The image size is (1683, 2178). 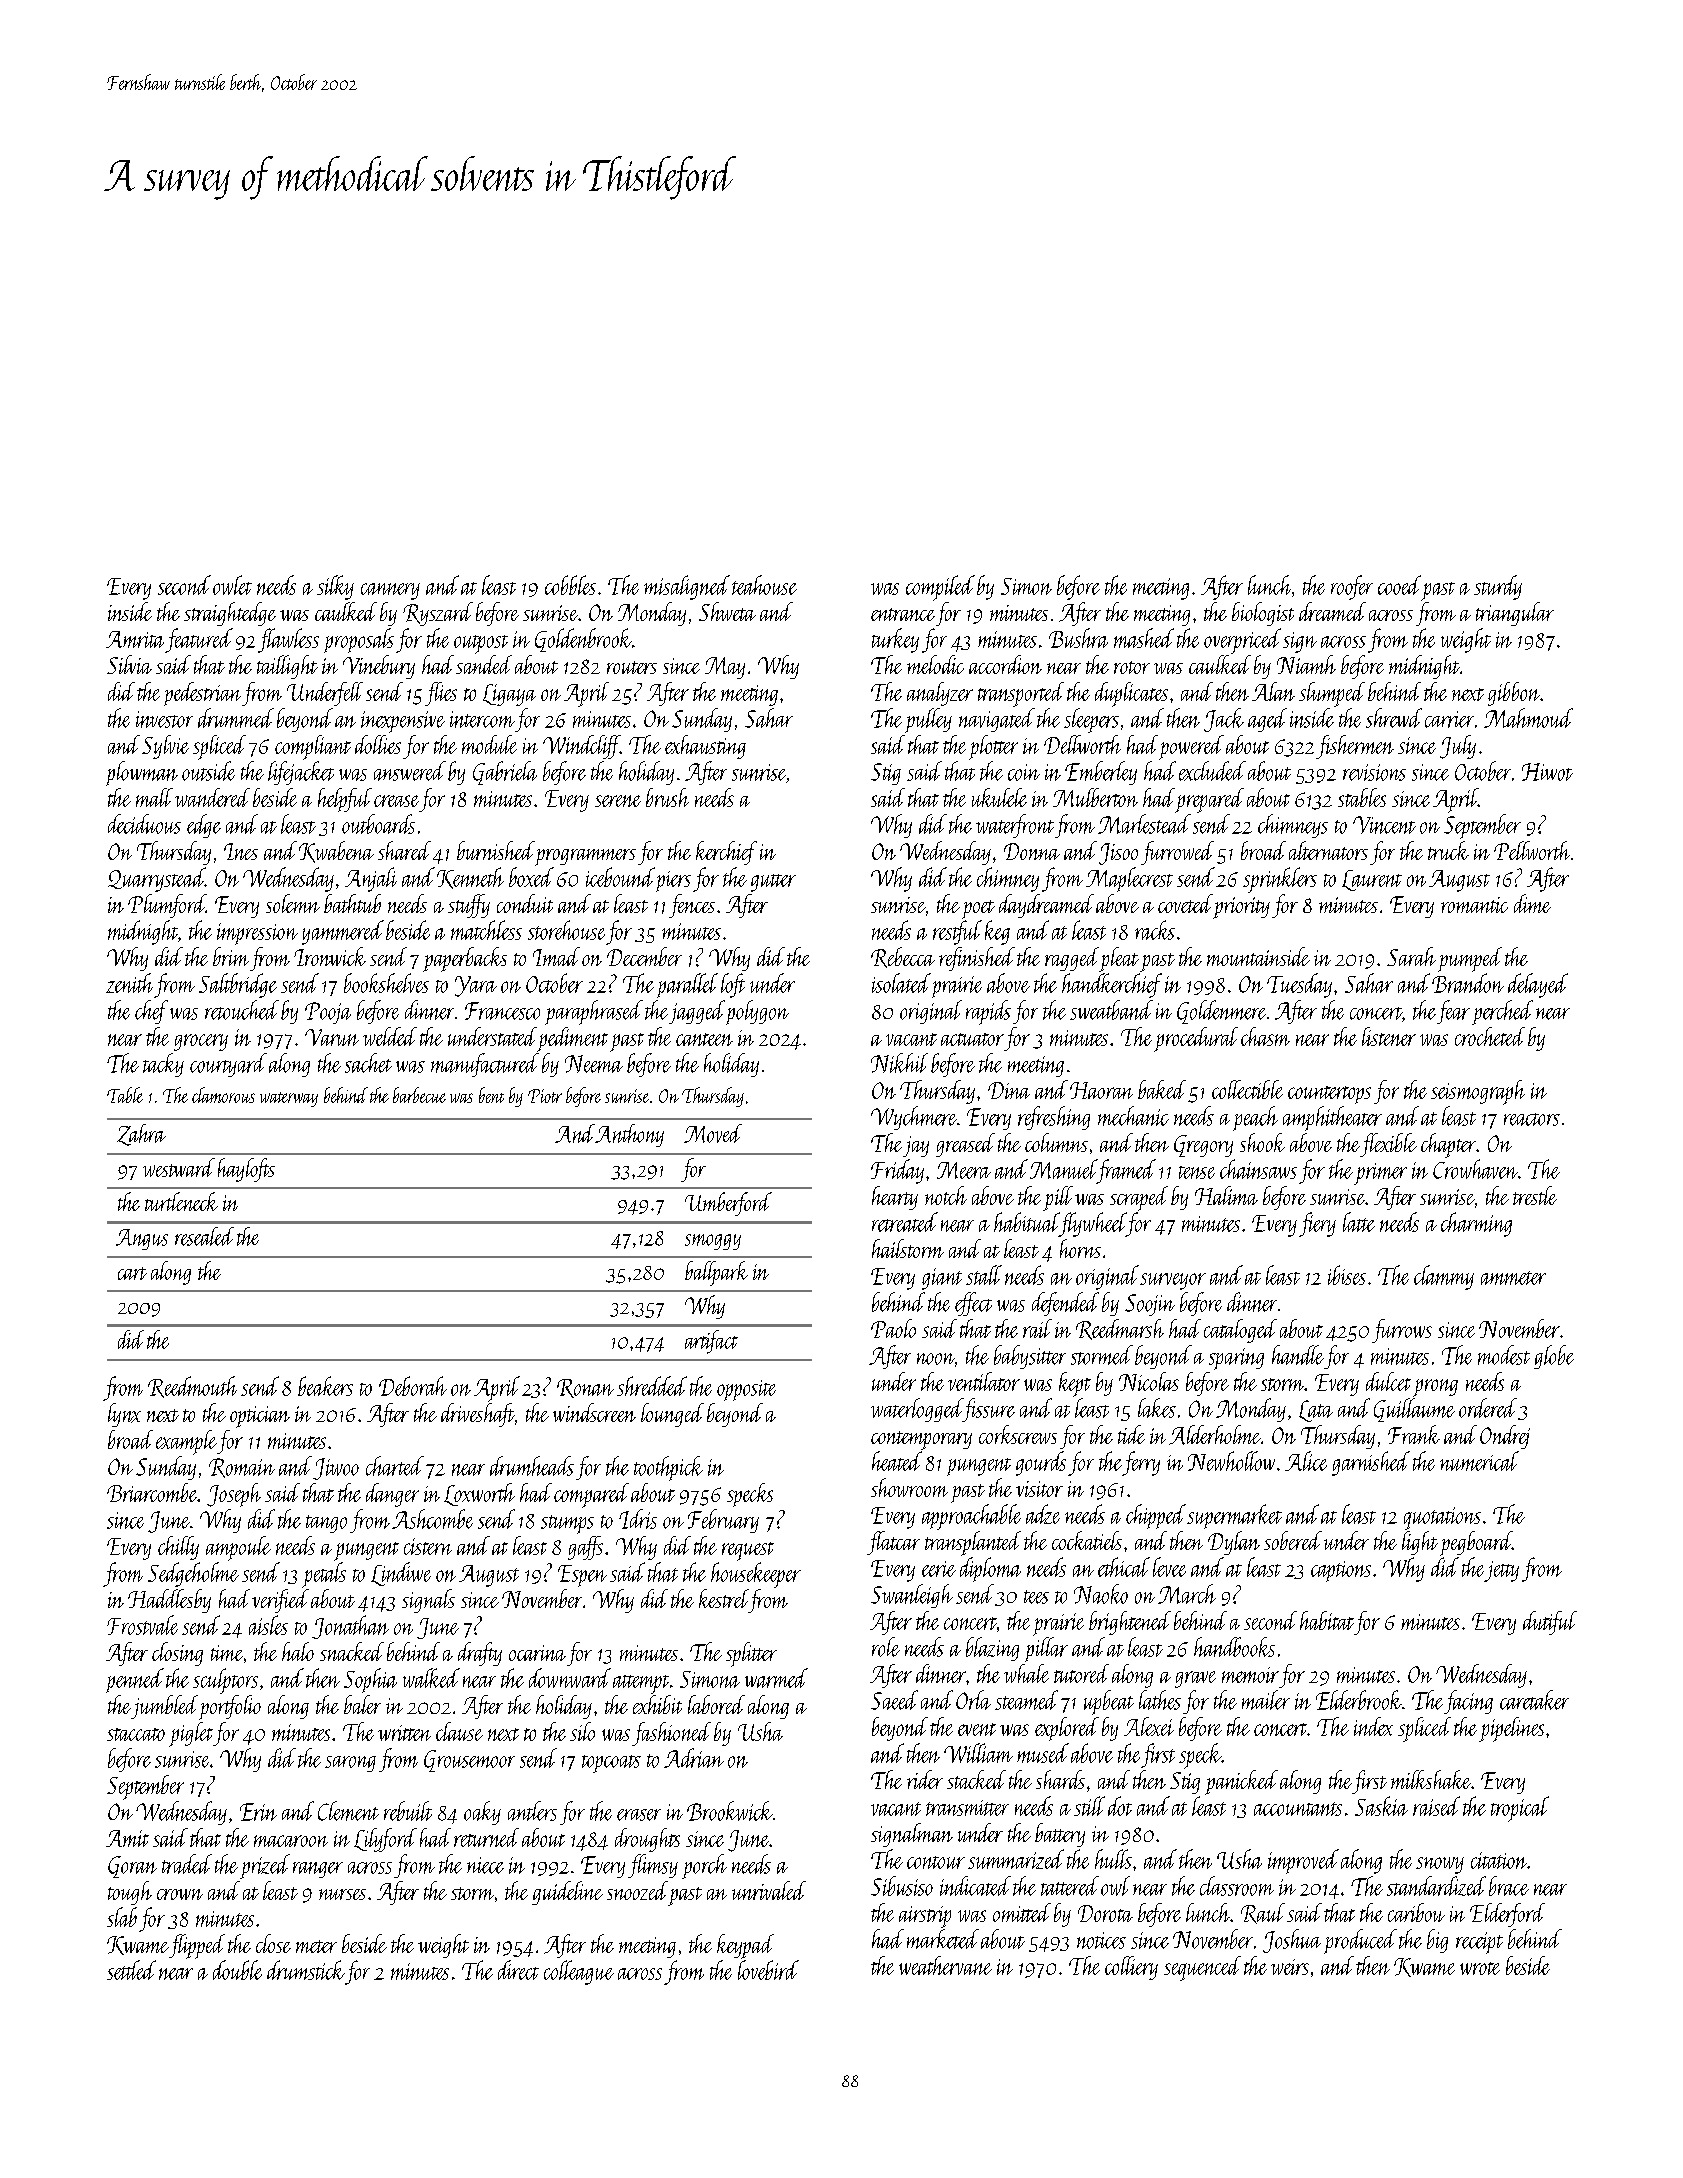 I want to click on contemporary, so click(x=921, y=1440).
